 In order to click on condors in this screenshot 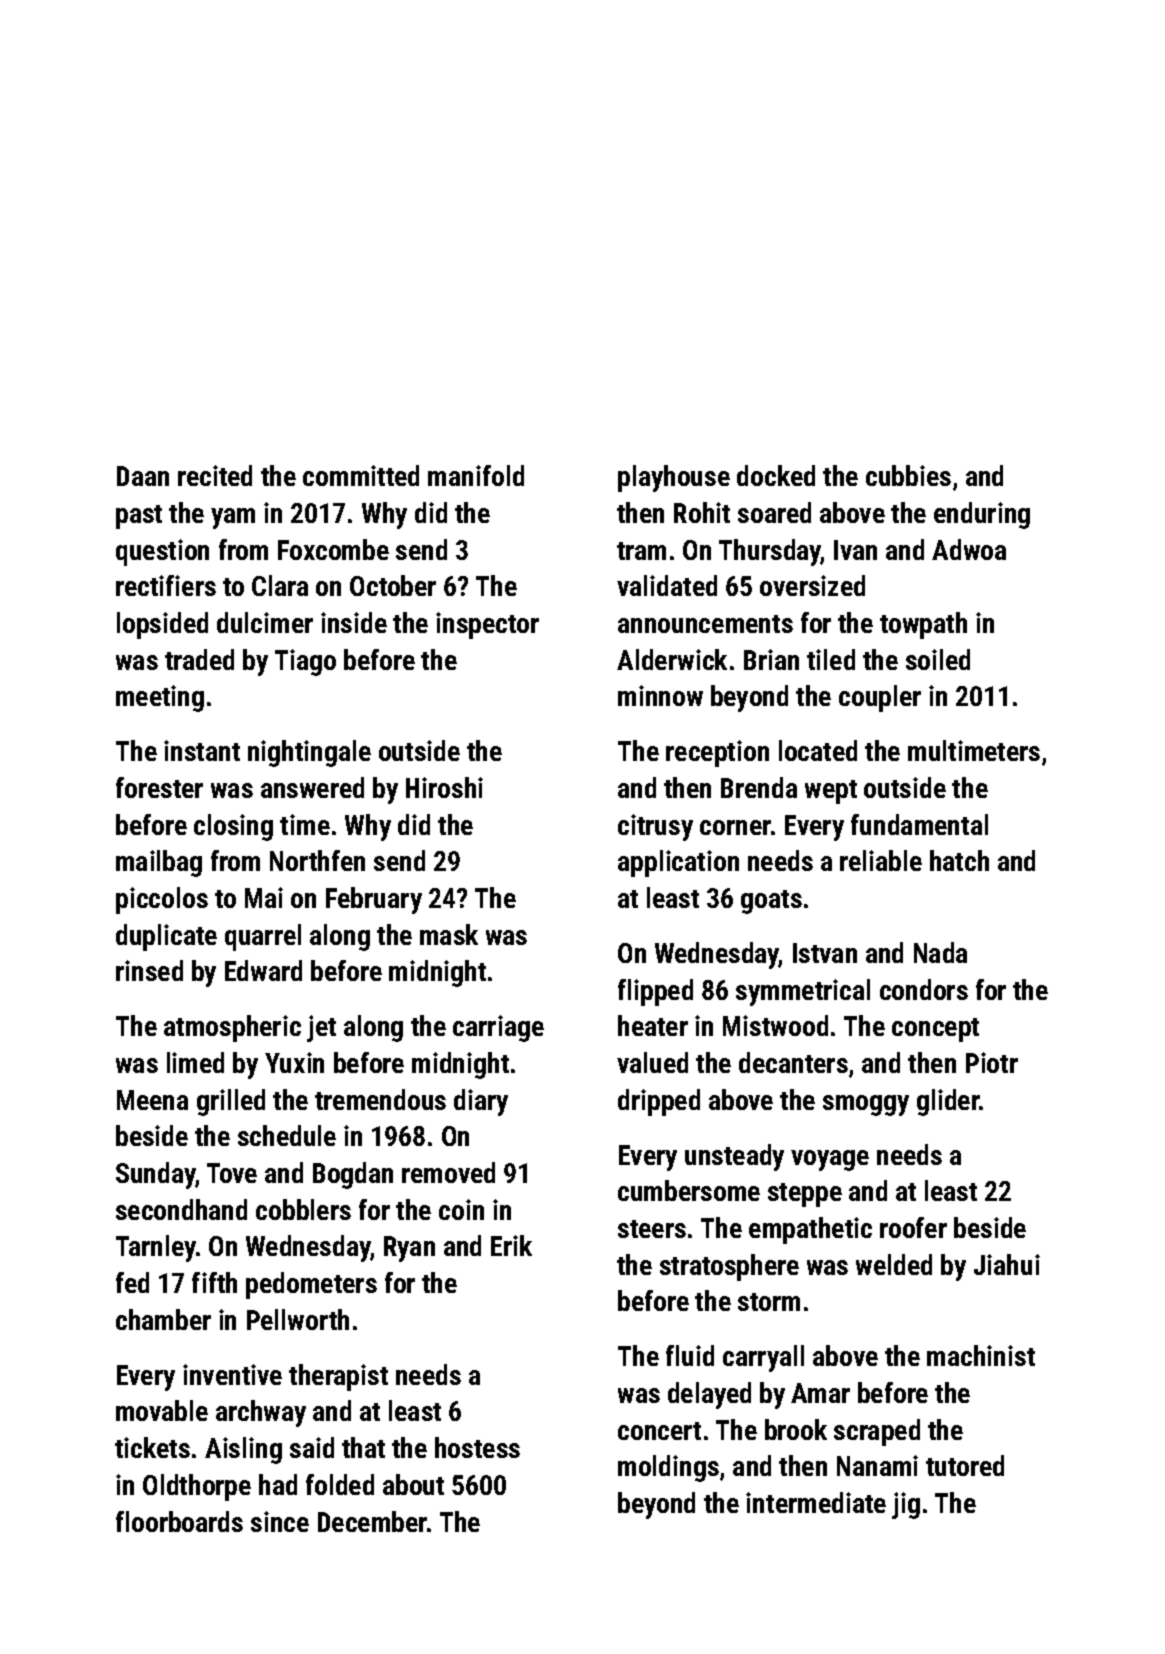, I will do `click(924, 989)`.
